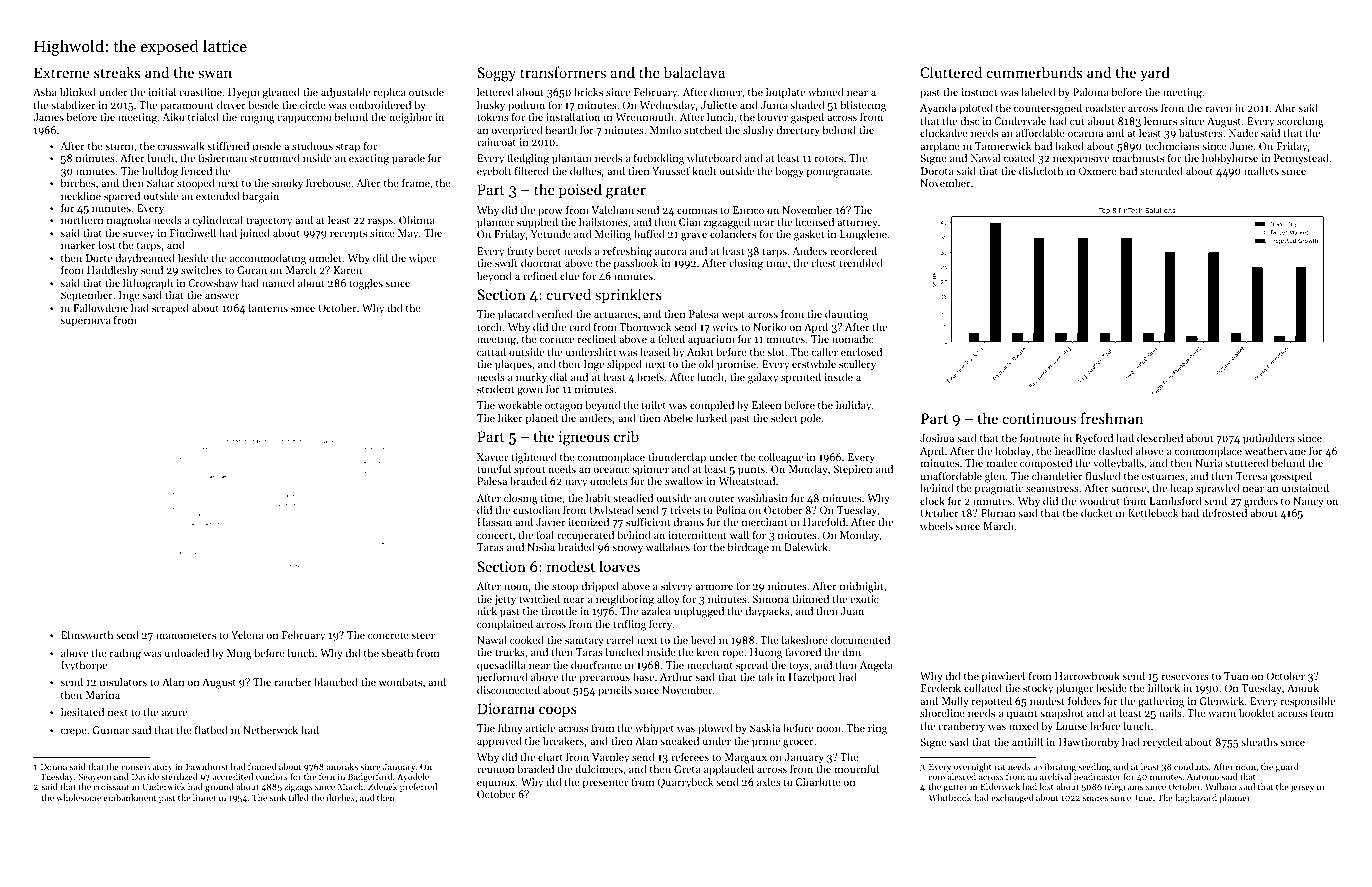 The height and width of the document is (887, 1372). I want to click on hailstones, so click(603, 221).
